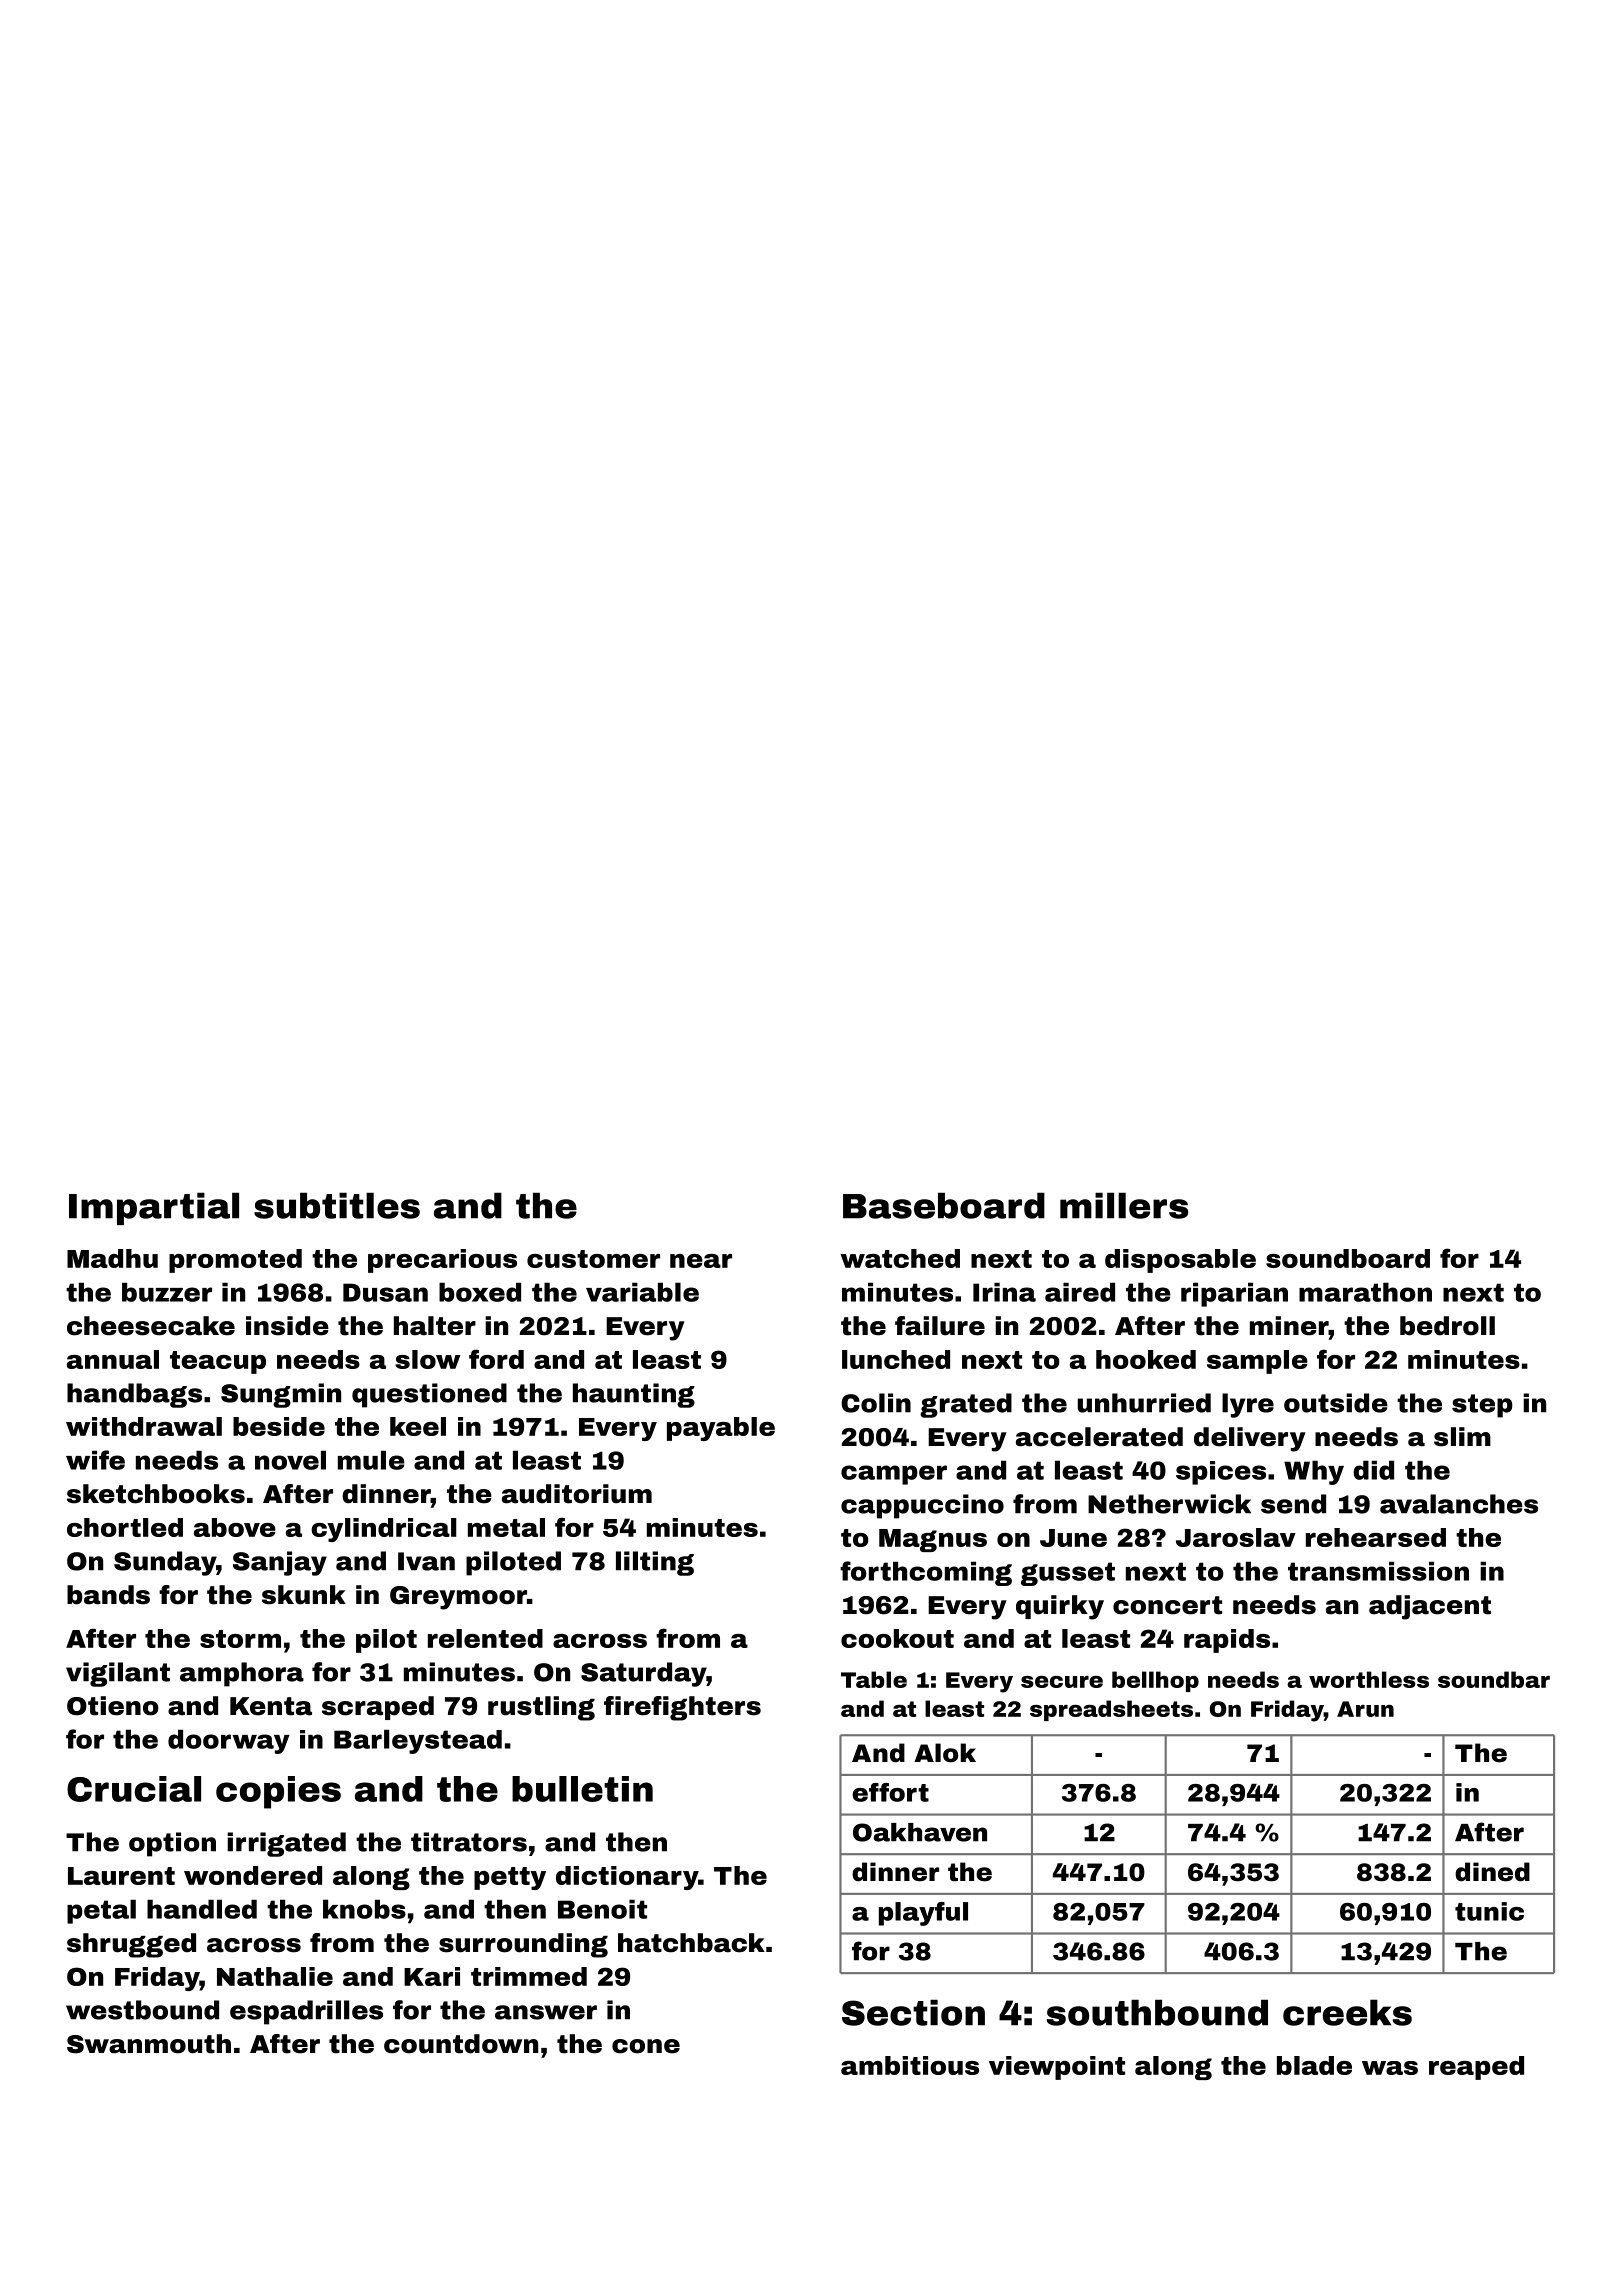 The image size is (1620, 2292). What do you see at coordinates (202, 1909) in the document?
I see `handled` at bounding box center [202, 1909].
